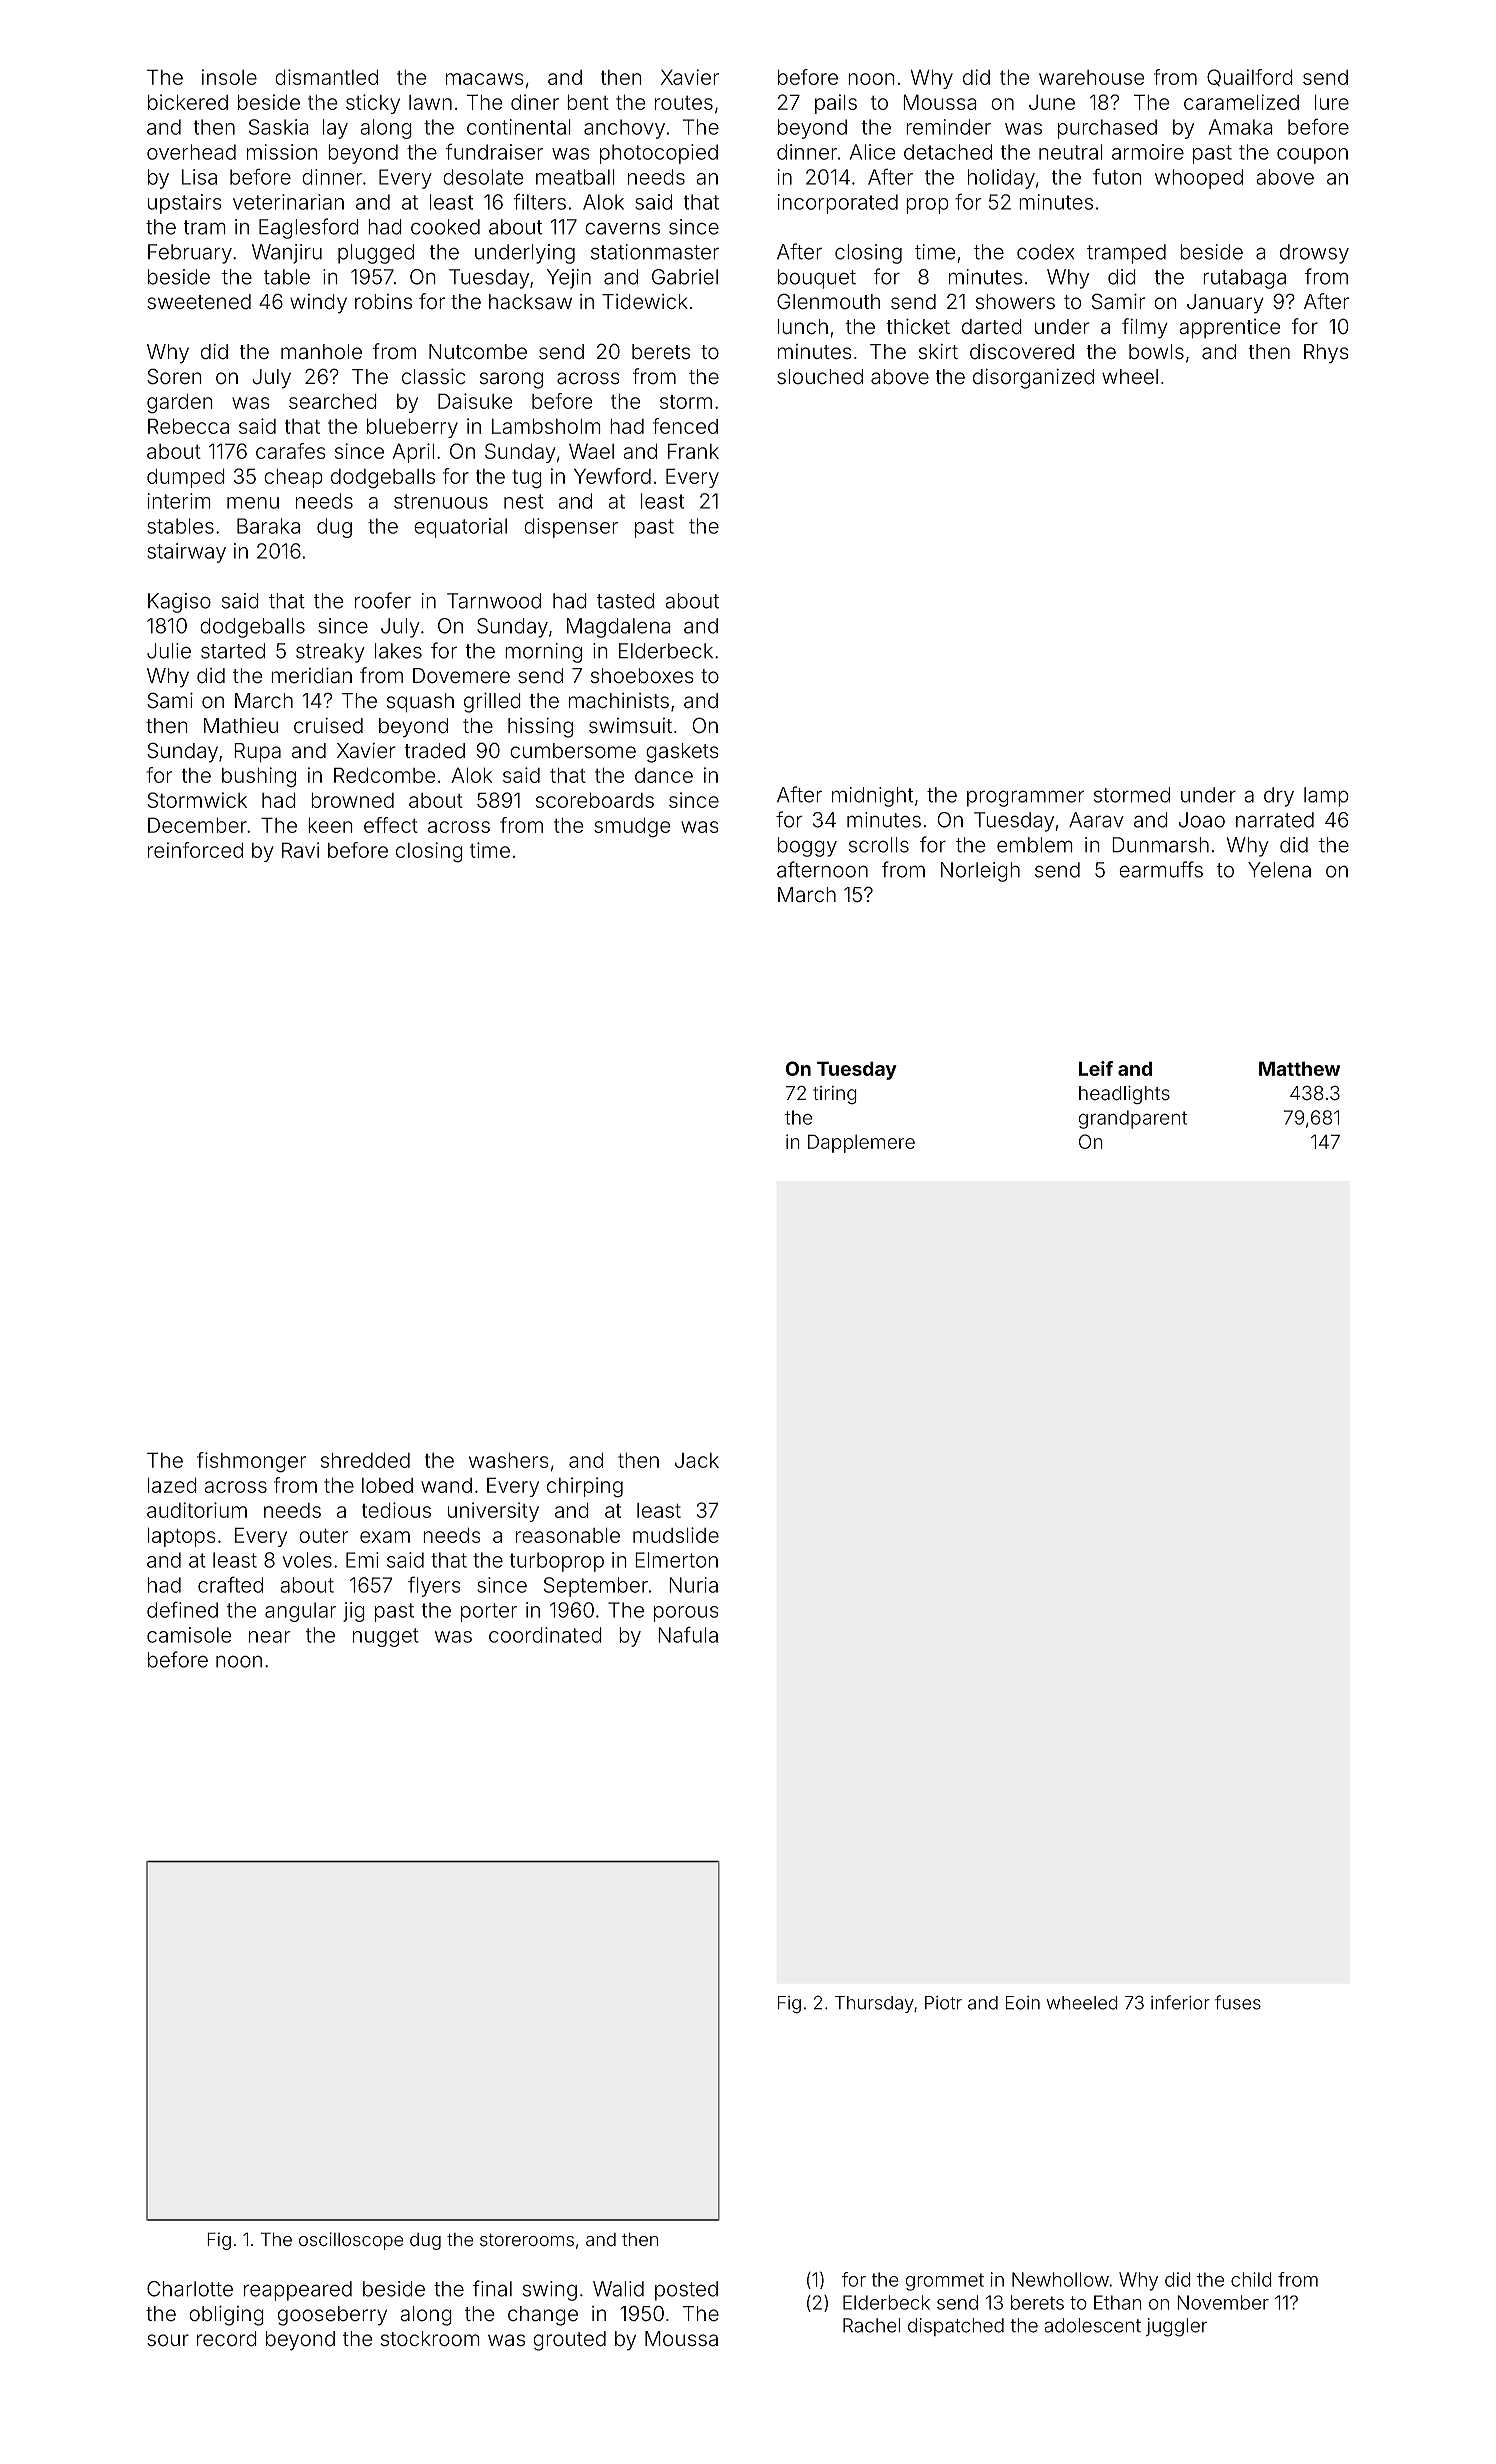 This screenshot has width=1496, height=2464. Describe the element at coordinates (365, 1460) in the screenshot. I see `shredded` at that location.
